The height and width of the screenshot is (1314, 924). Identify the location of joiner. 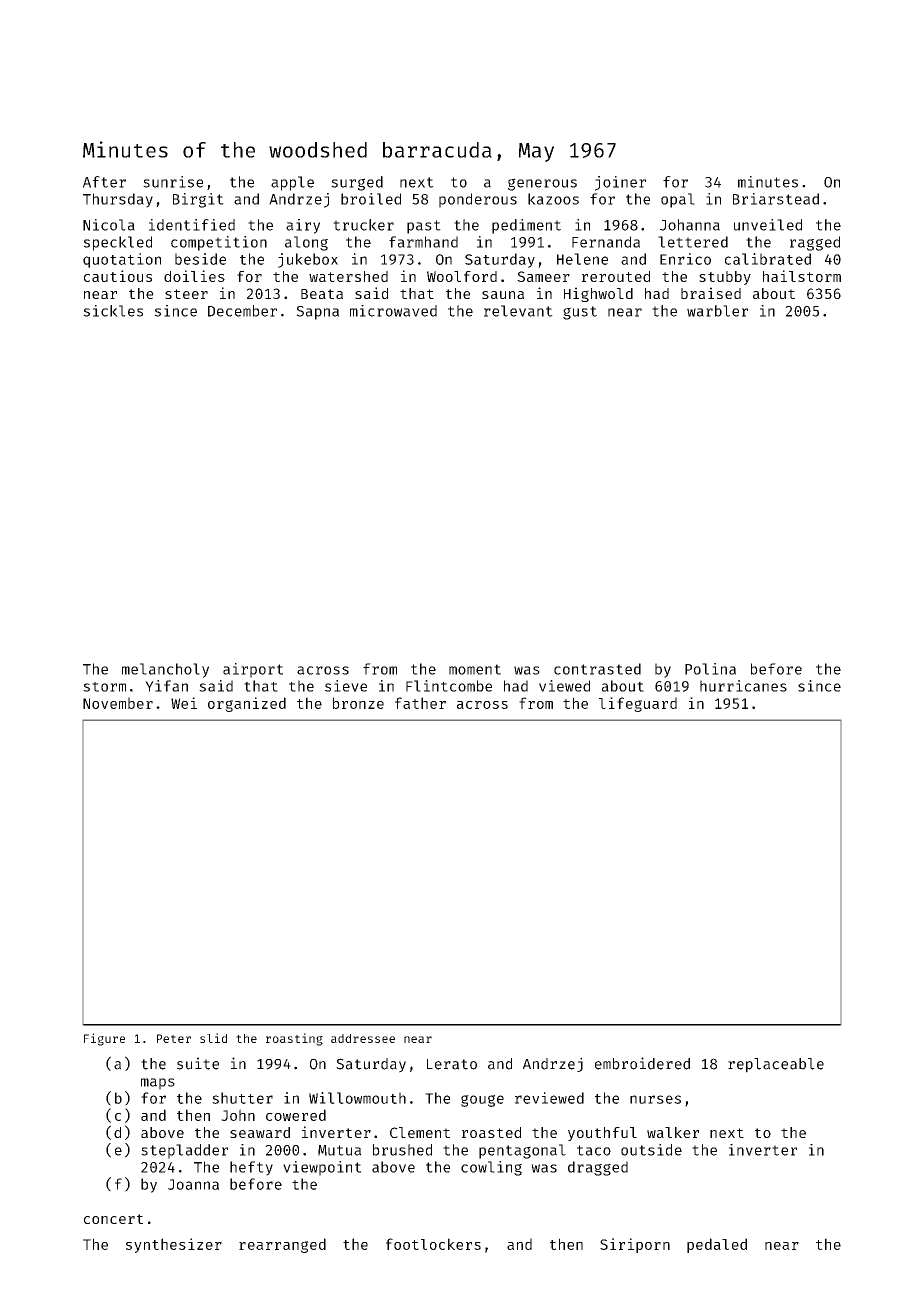
(620, 183).
